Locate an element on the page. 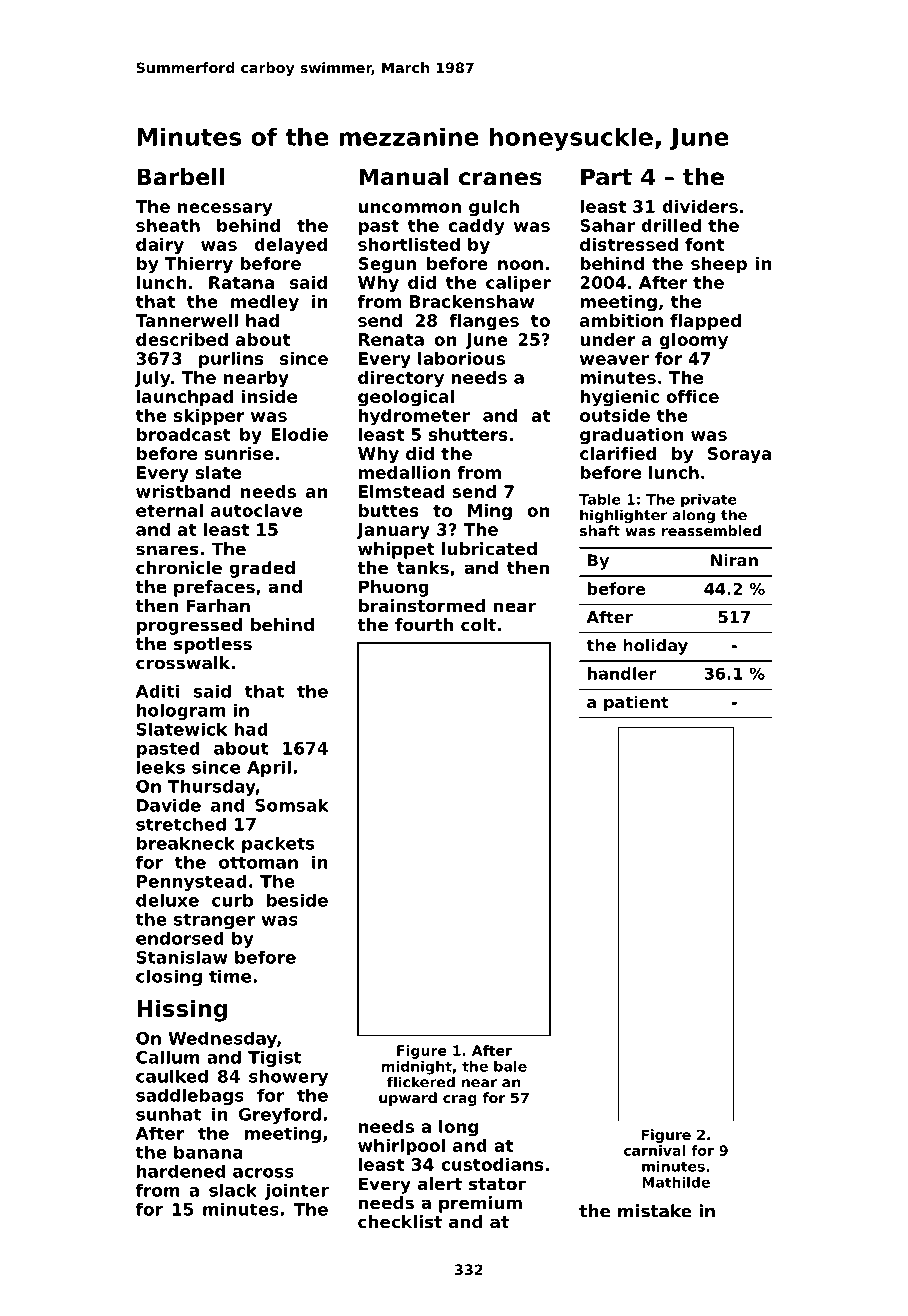 This image has height=1316, width=908. bale is located at coordinates (510, 1066).
